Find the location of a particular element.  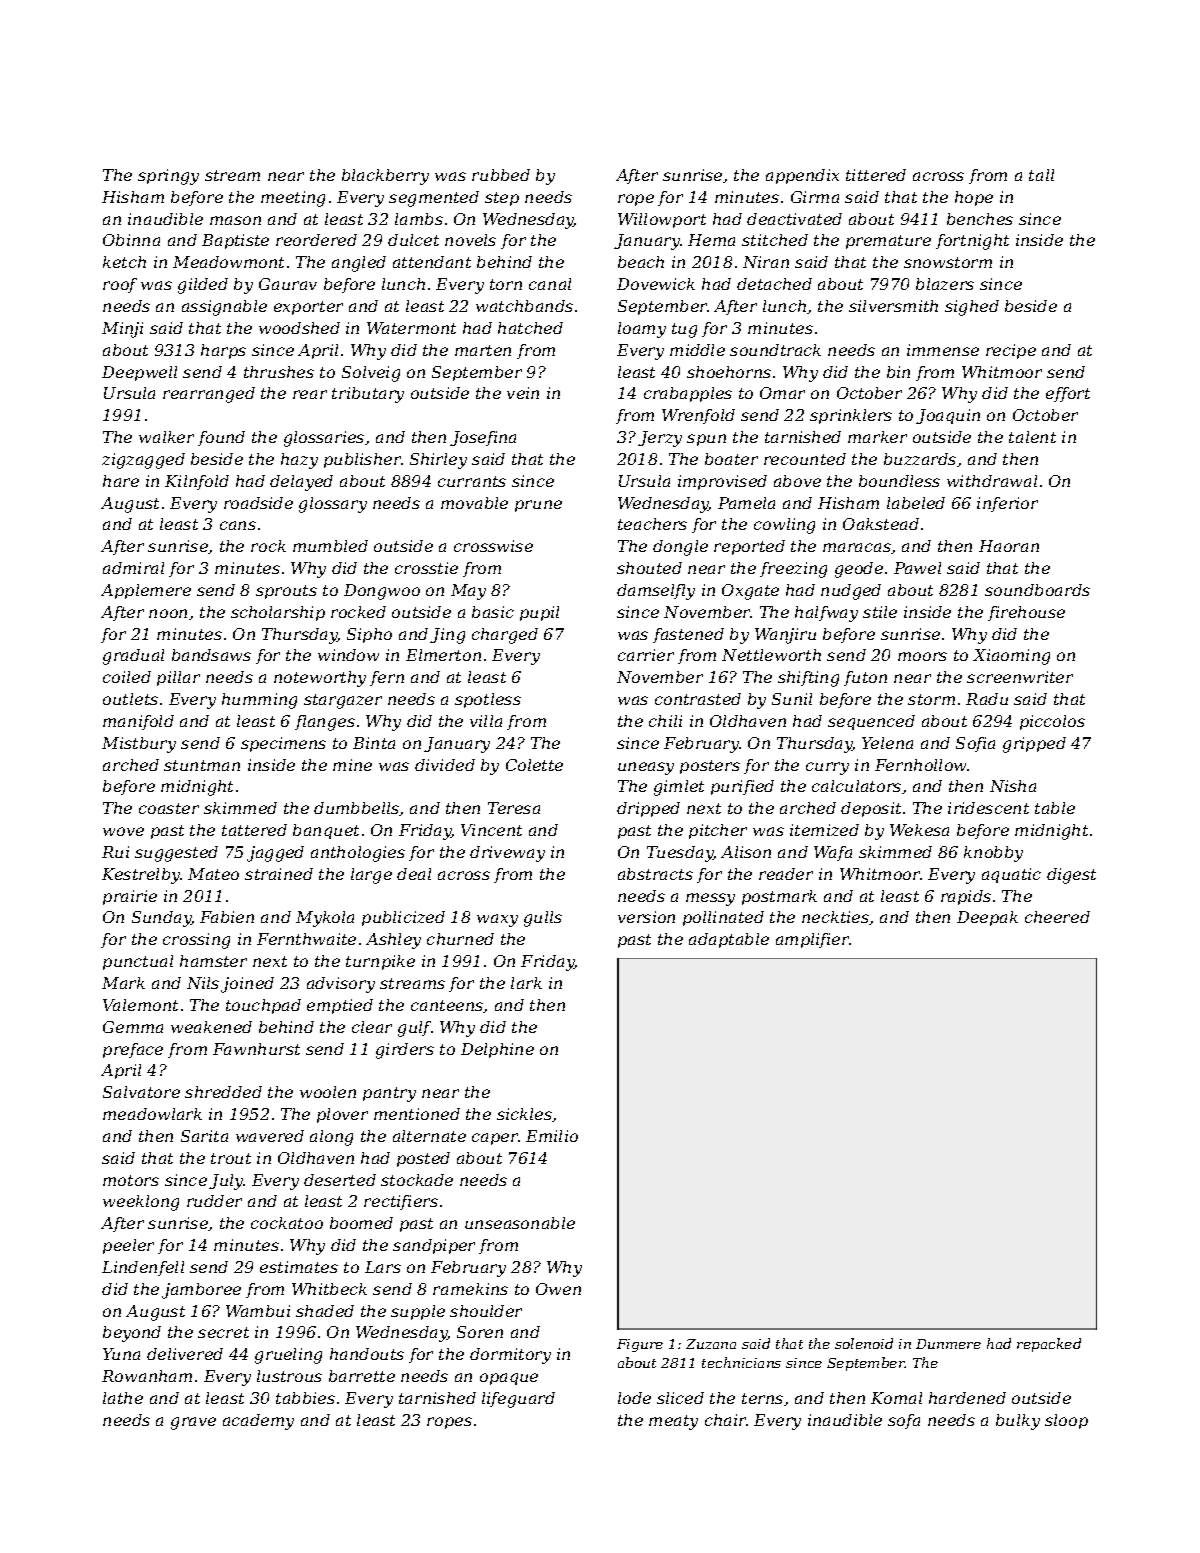

meaty is located at coordinates (673, 1422).
